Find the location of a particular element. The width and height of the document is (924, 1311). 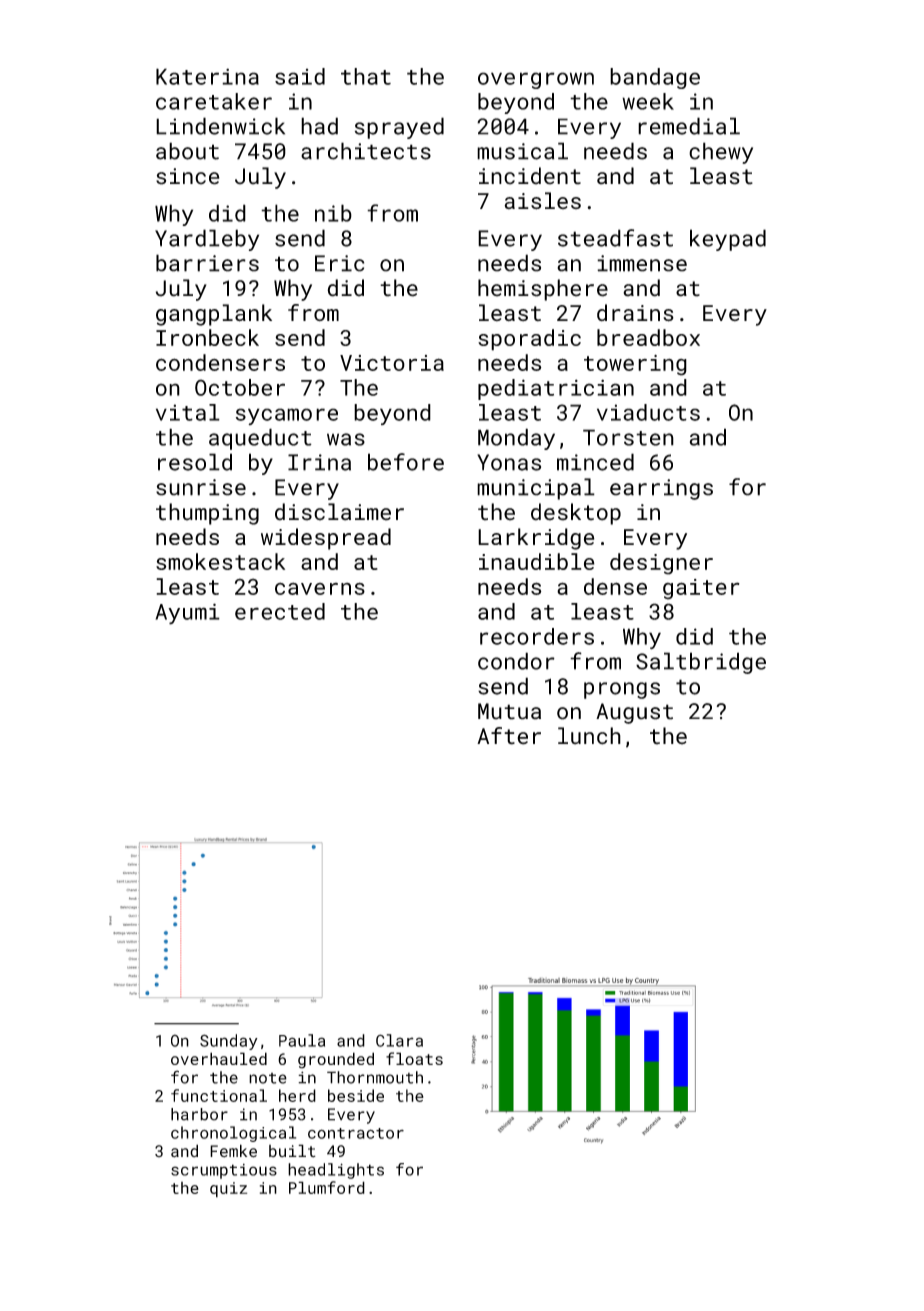

harbor is located at coordinates (199, 1114).
